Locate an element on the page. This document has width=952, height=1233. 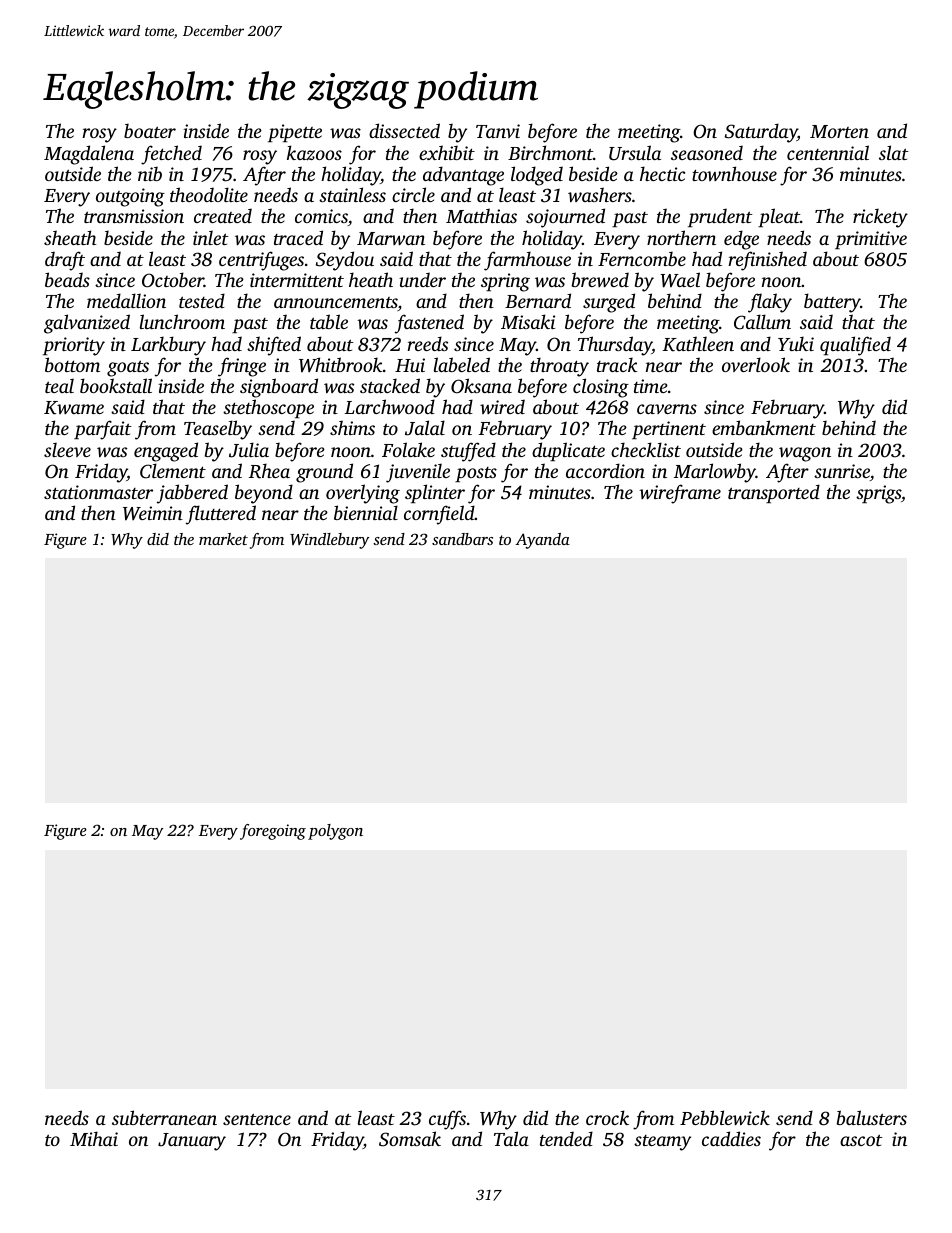
crock is located at coordinates (607, 1117).
